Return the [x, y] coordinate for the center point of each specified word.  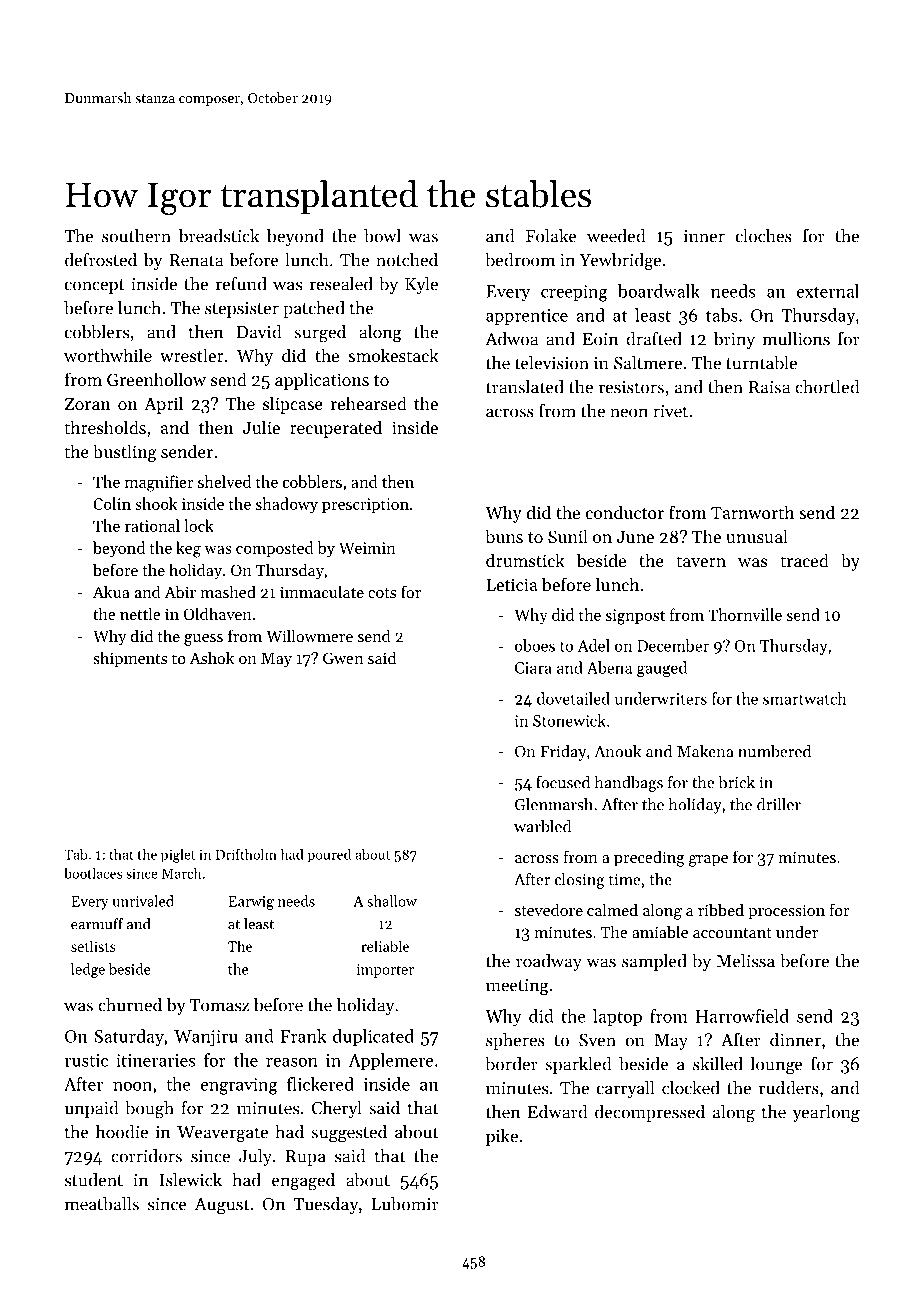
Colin [112, 503]
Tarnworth [752, 512]
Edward [557, 1112]
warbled [542, 826]
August [222, 1206]
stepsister [242, 310]
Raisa [769, 387]
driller [779, 804]
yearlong [826, 1114]
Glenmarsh [554, 804]
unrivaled [143, 901]
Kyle [421, 285]
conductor [625, 512]
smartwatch [804, 698]
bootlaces [93, 873]
